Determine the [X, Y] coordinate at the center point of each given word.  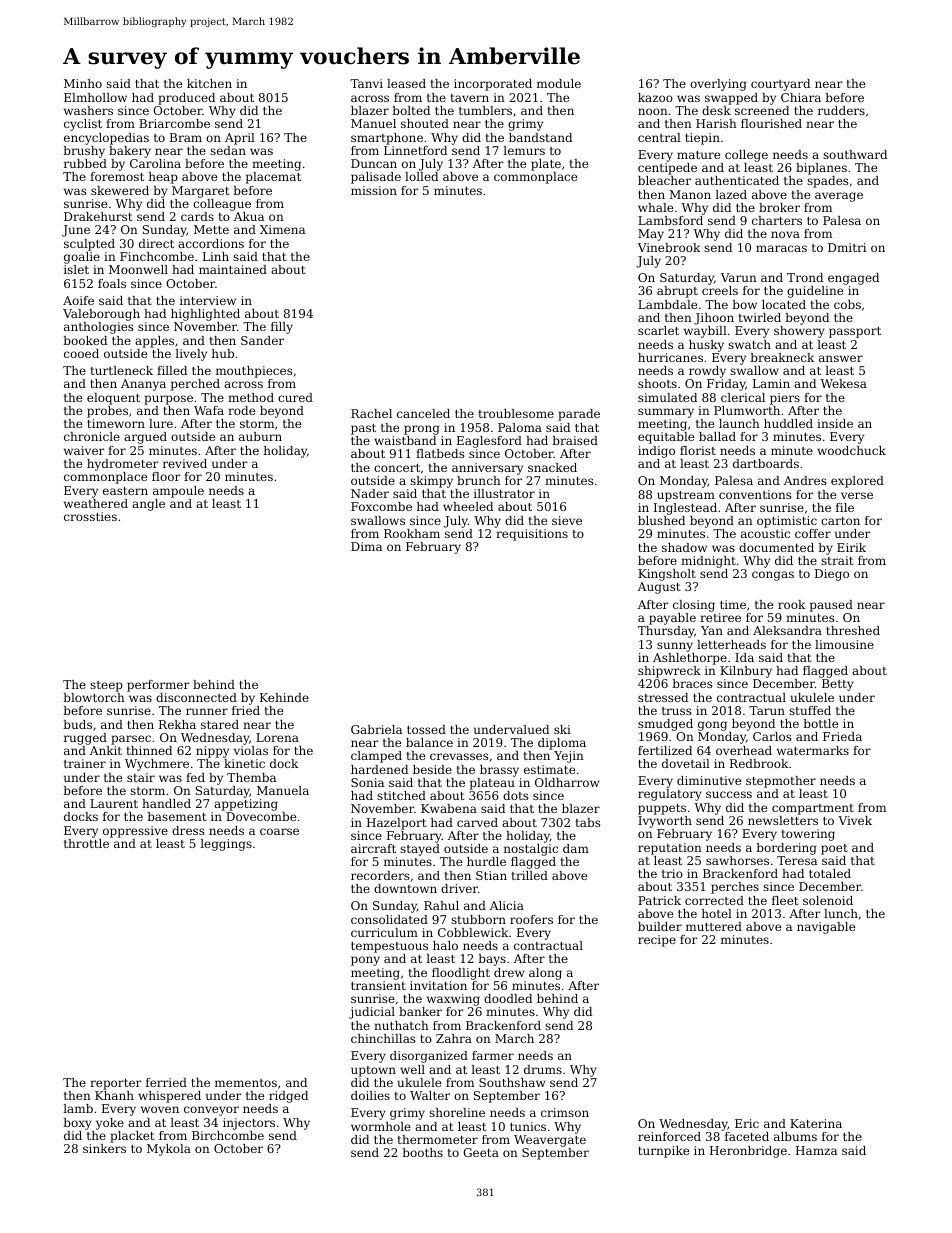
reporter [116, 1084]
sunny [675, 647]
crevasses [459, 756]
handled [166, 803]
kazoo [655, 97]
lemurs [524, 150]
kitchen [209, 83]
